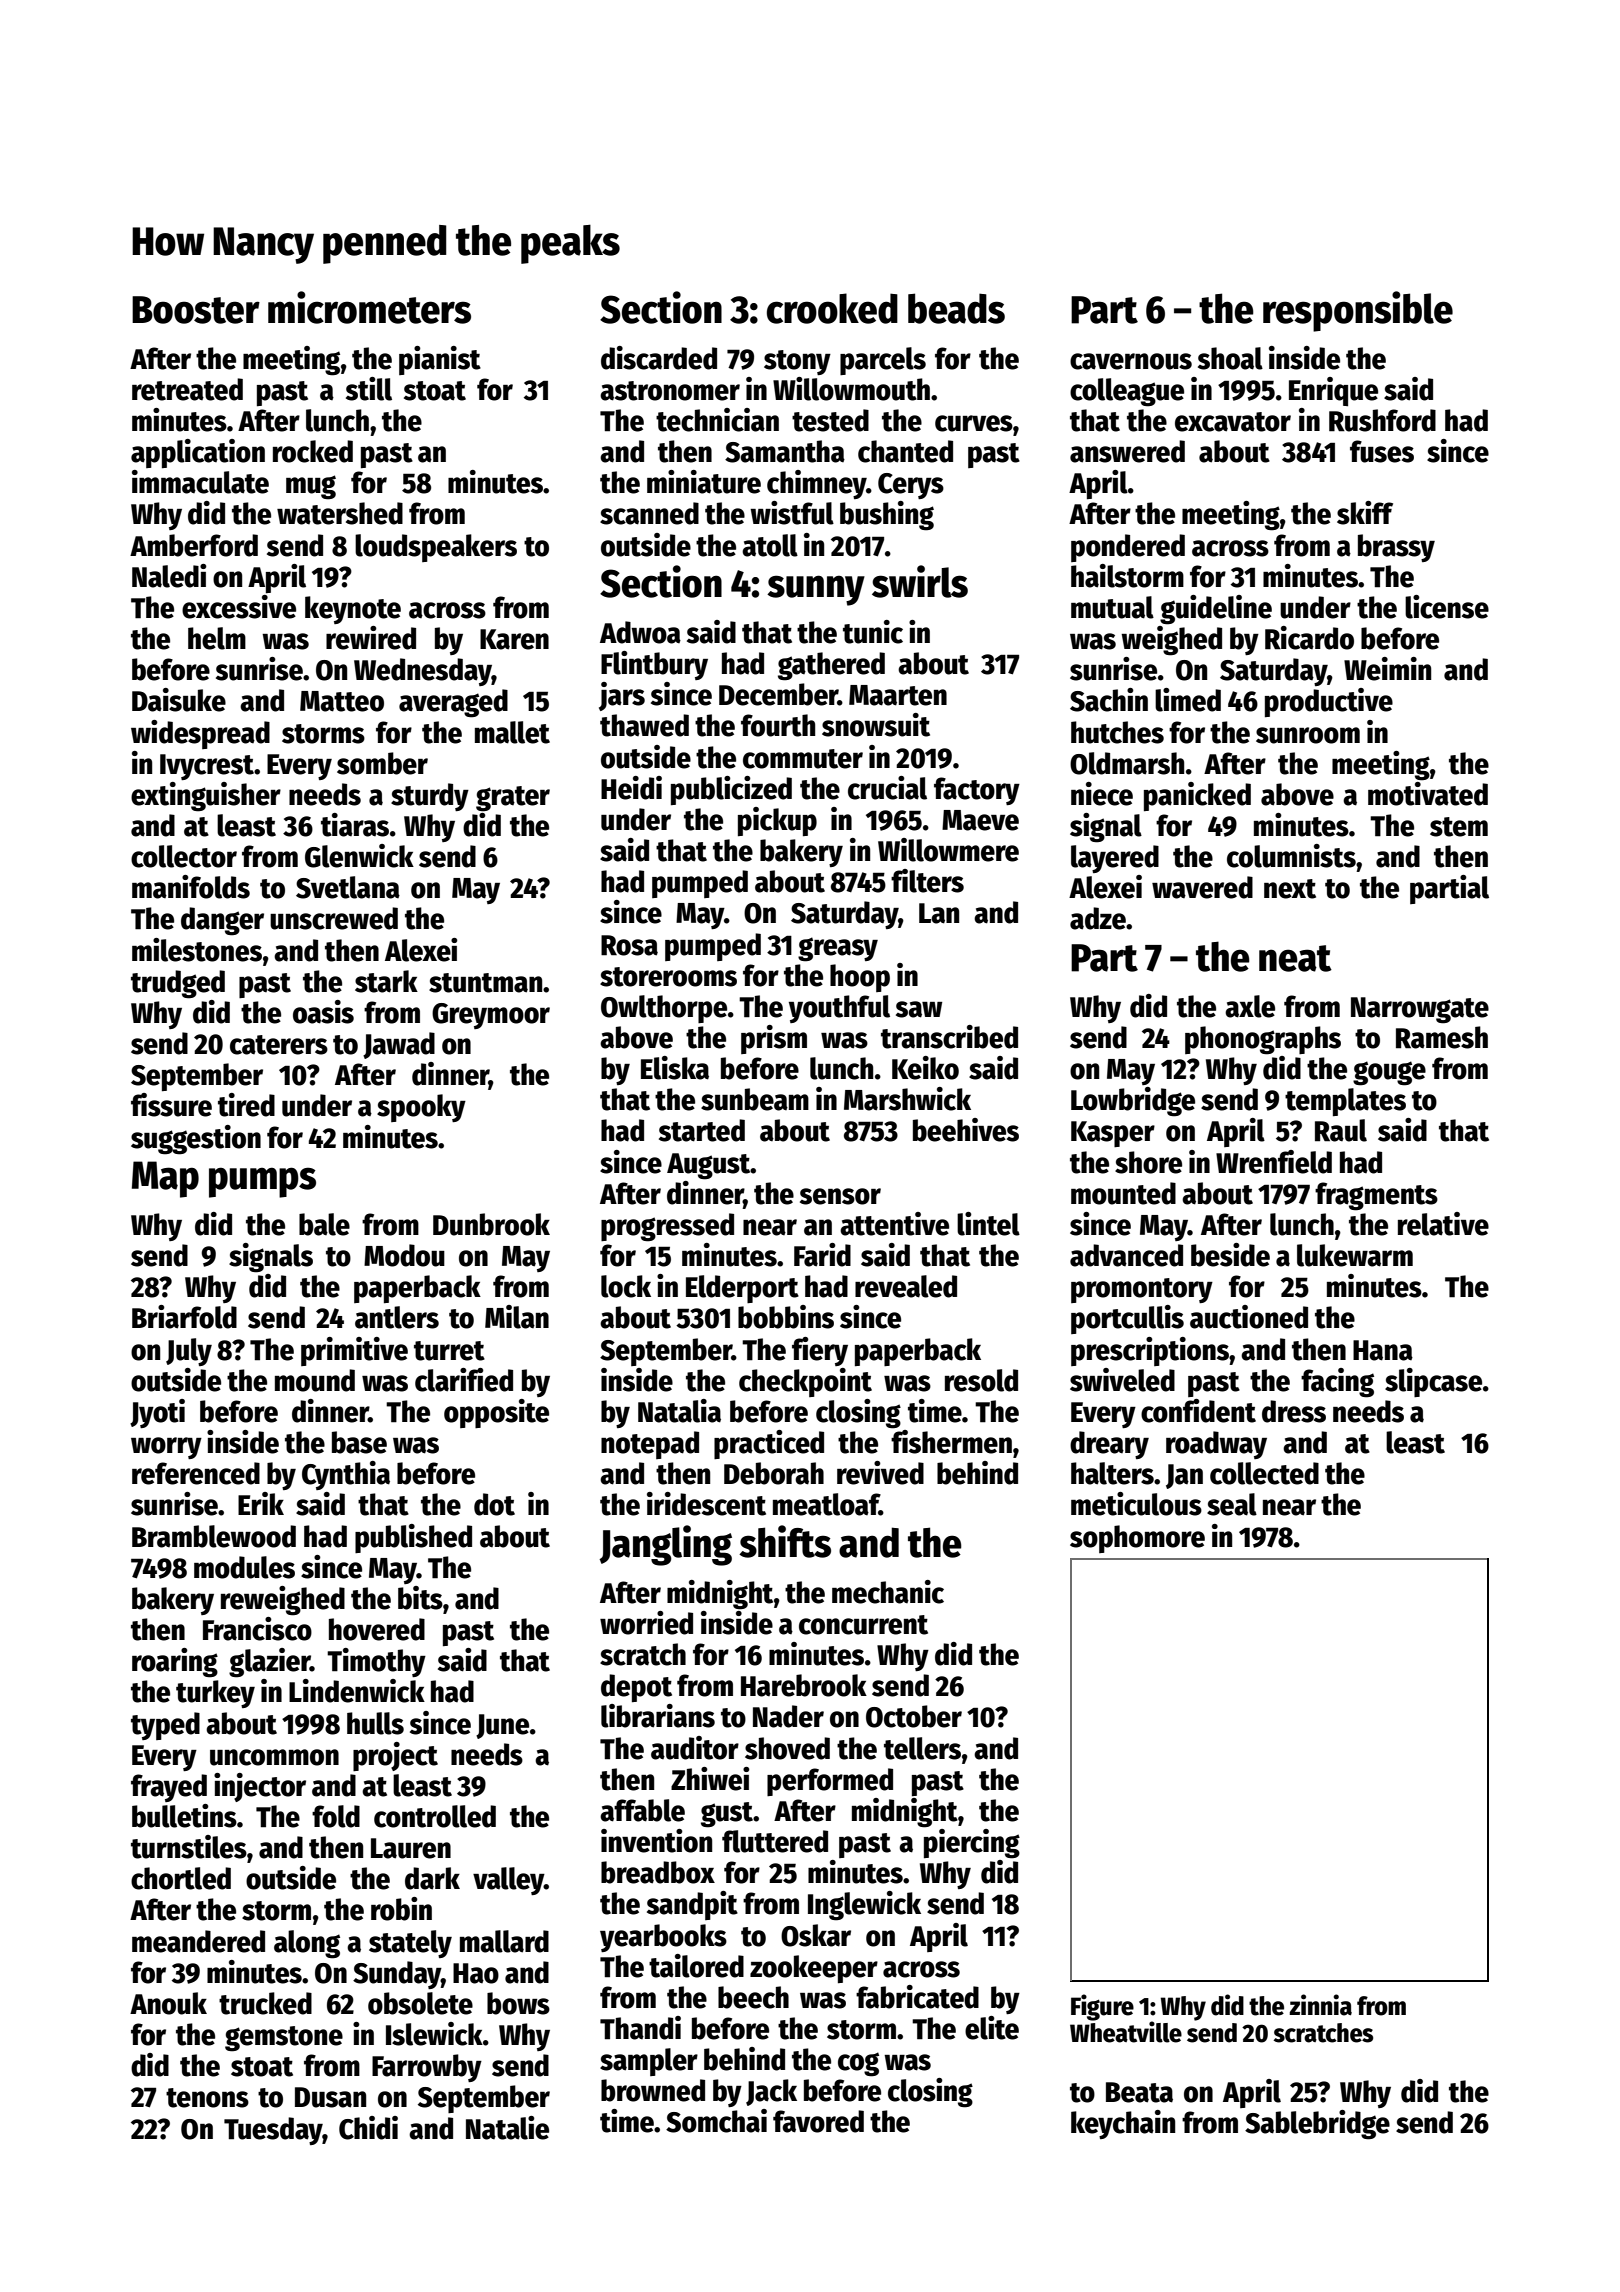 This screenshot has height=2292, width=1620. What do you see at coordinates (1383, 1350) in the screenshot?
I see `Hana` at bounding box center [1383, 1350].
